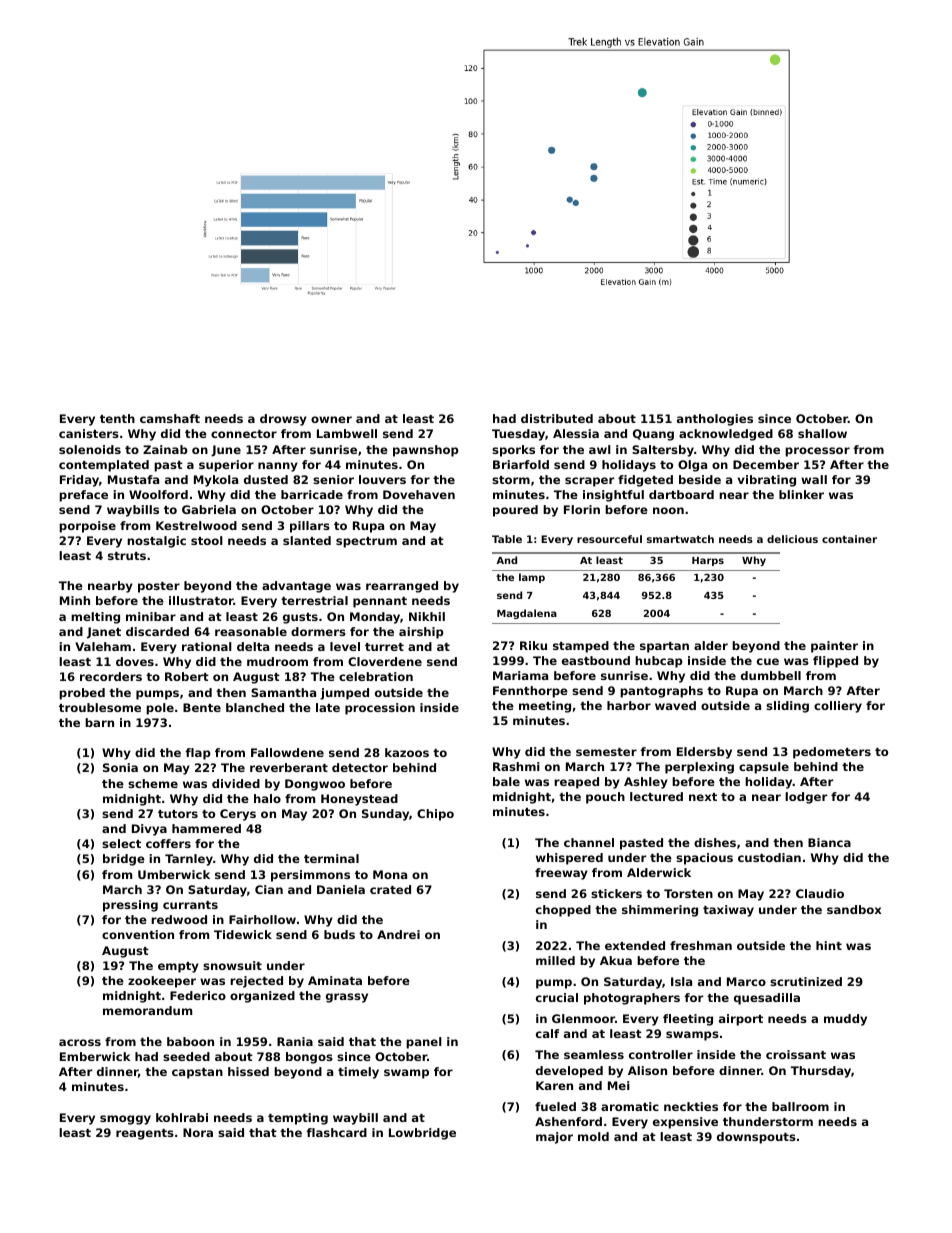 This screenshot has height=1233, width=952. I want to click on waved, so click(675, 705).
